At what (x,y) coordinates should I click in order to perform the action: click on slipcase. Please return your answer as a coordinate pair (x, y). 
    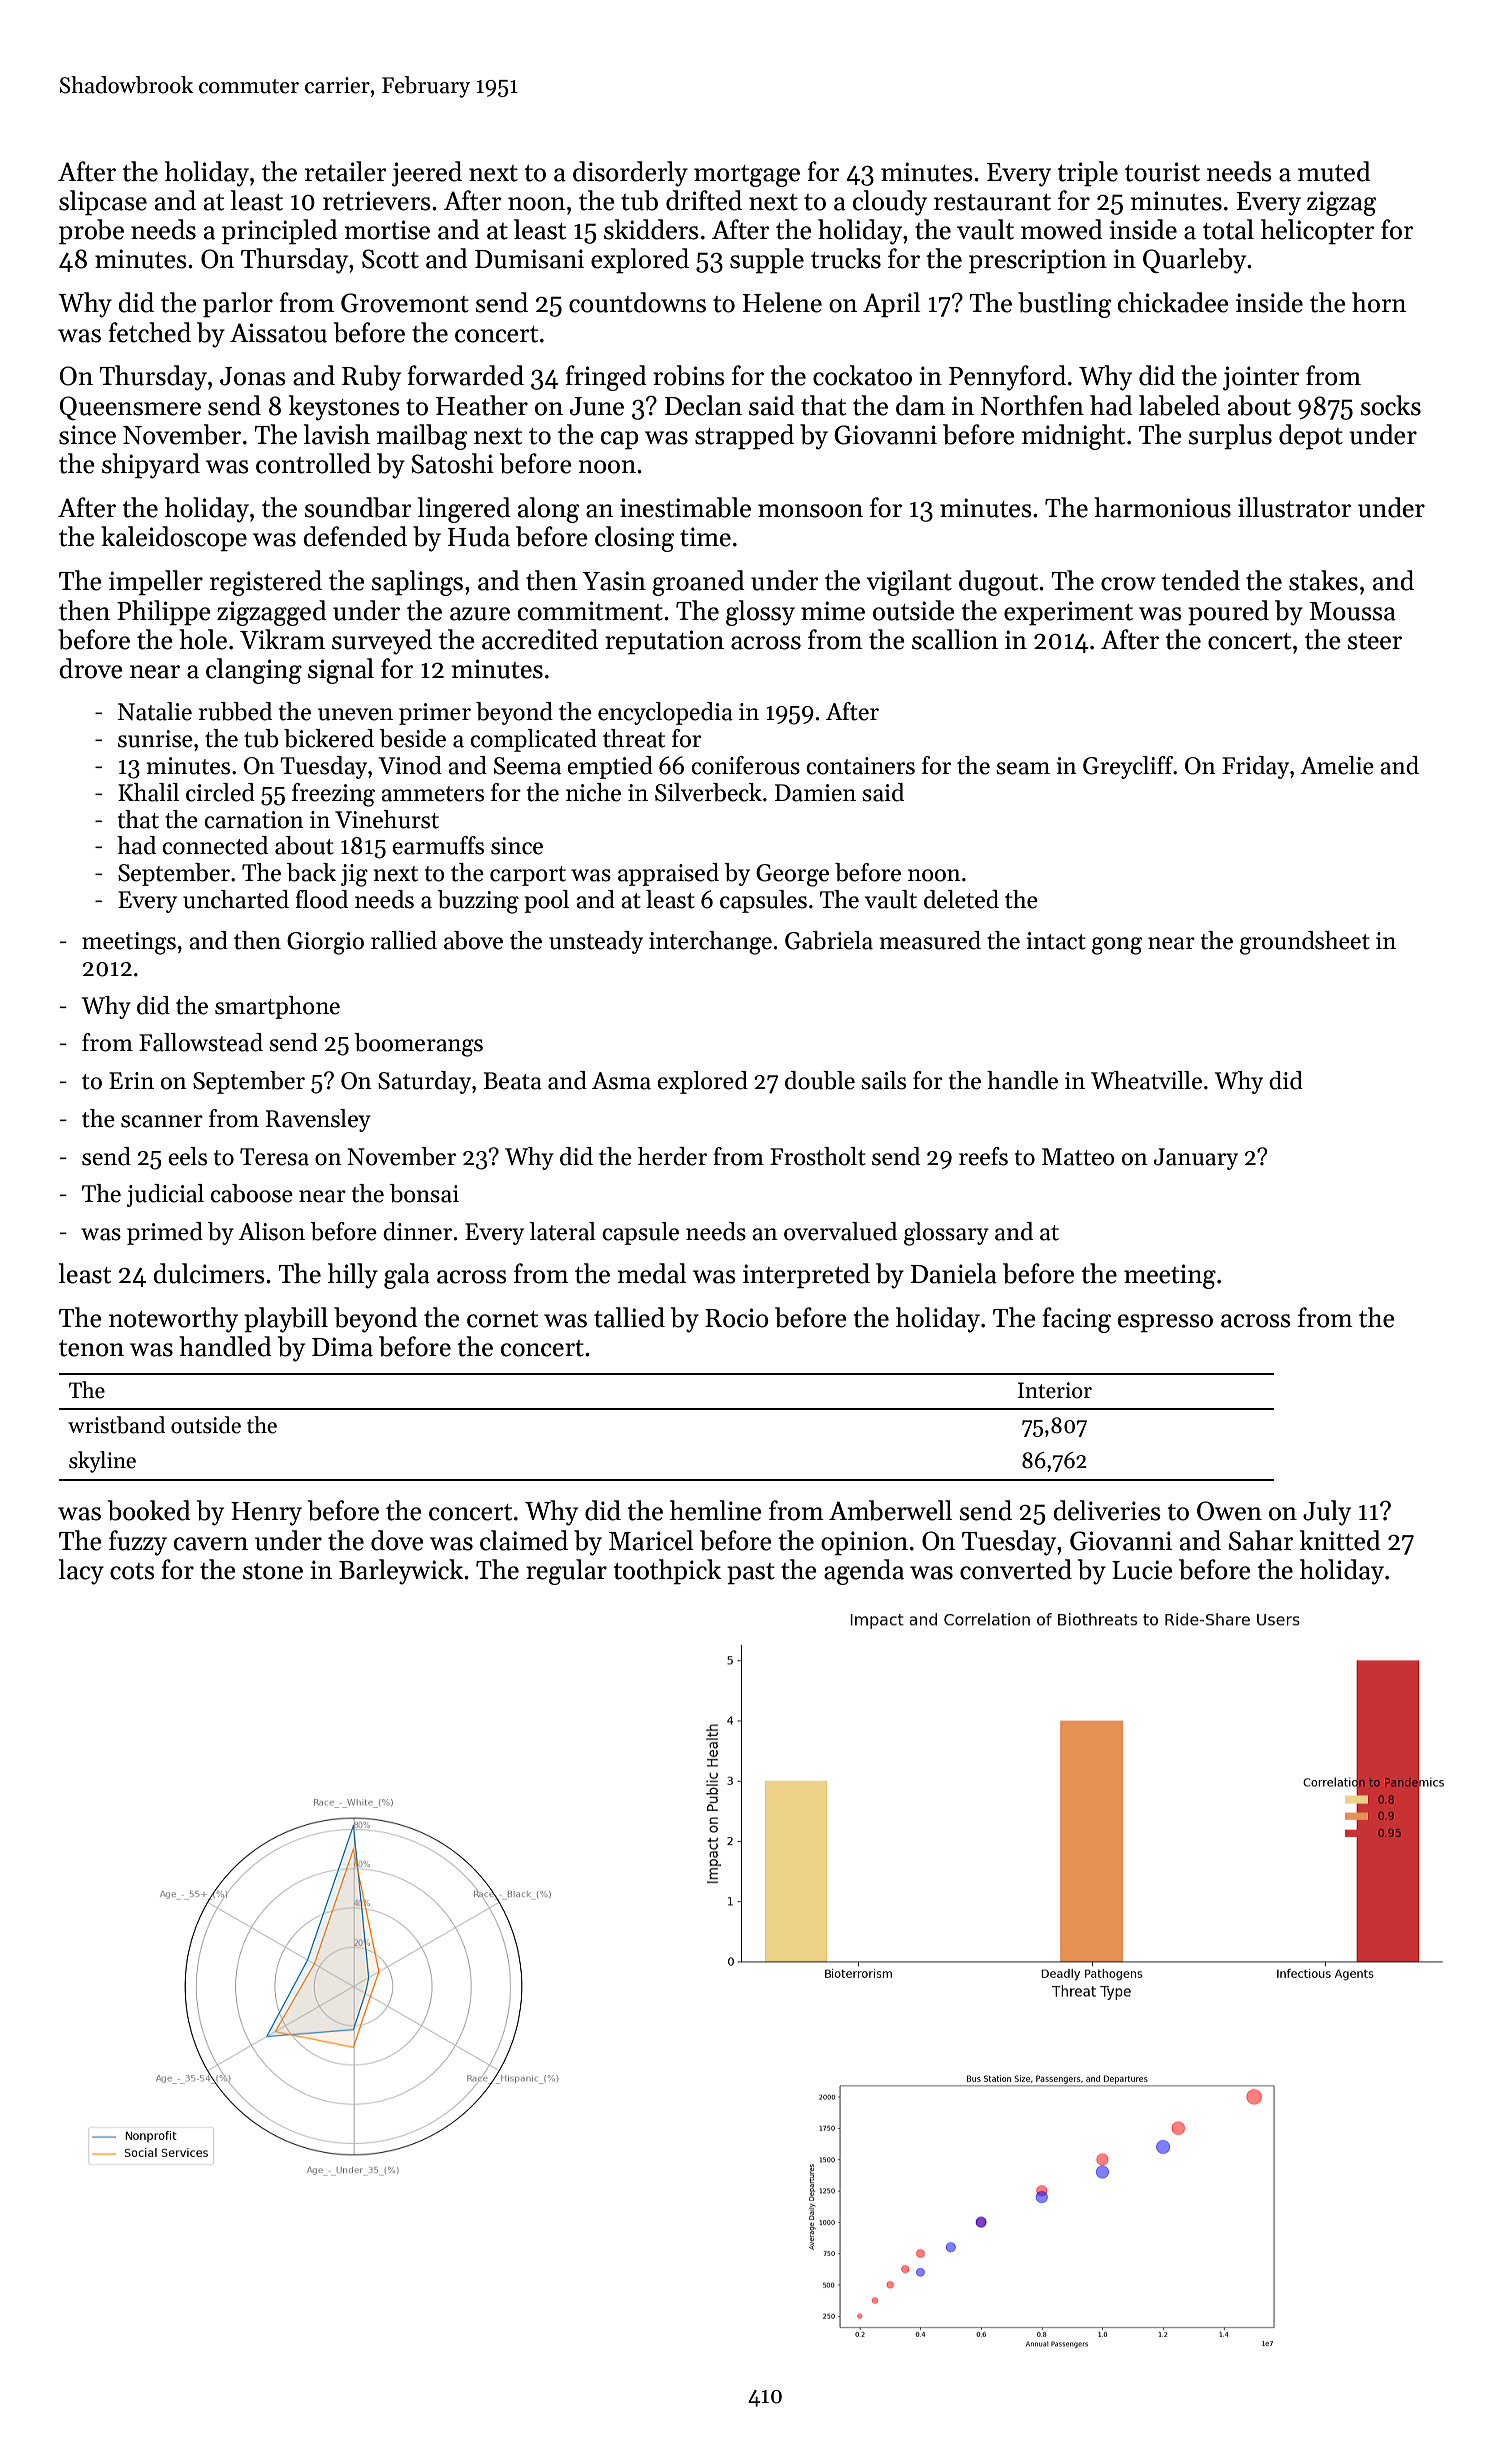
    Looking at the image, I should click on (103, 203).
